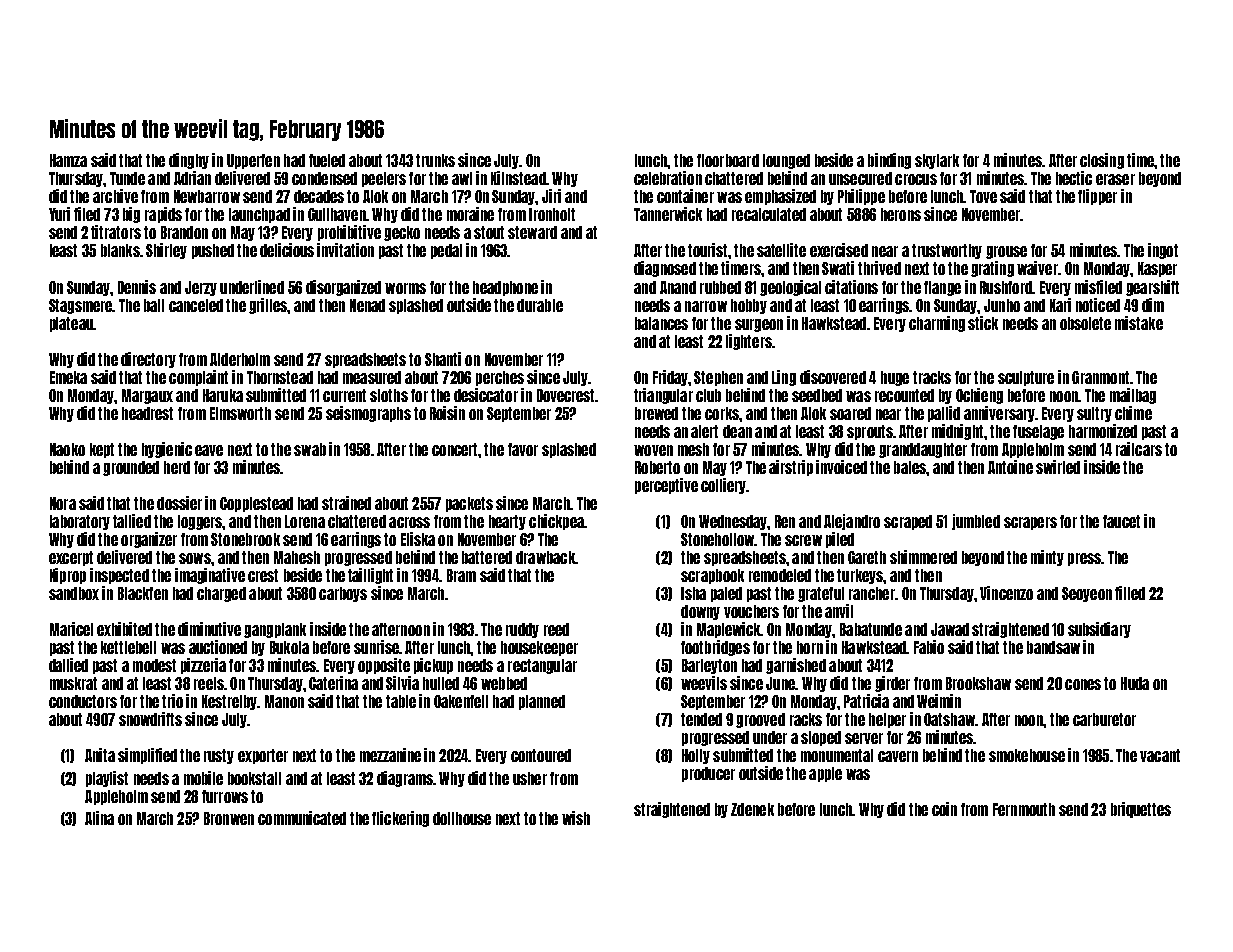  I want to click on piled, so click(840, 540).
